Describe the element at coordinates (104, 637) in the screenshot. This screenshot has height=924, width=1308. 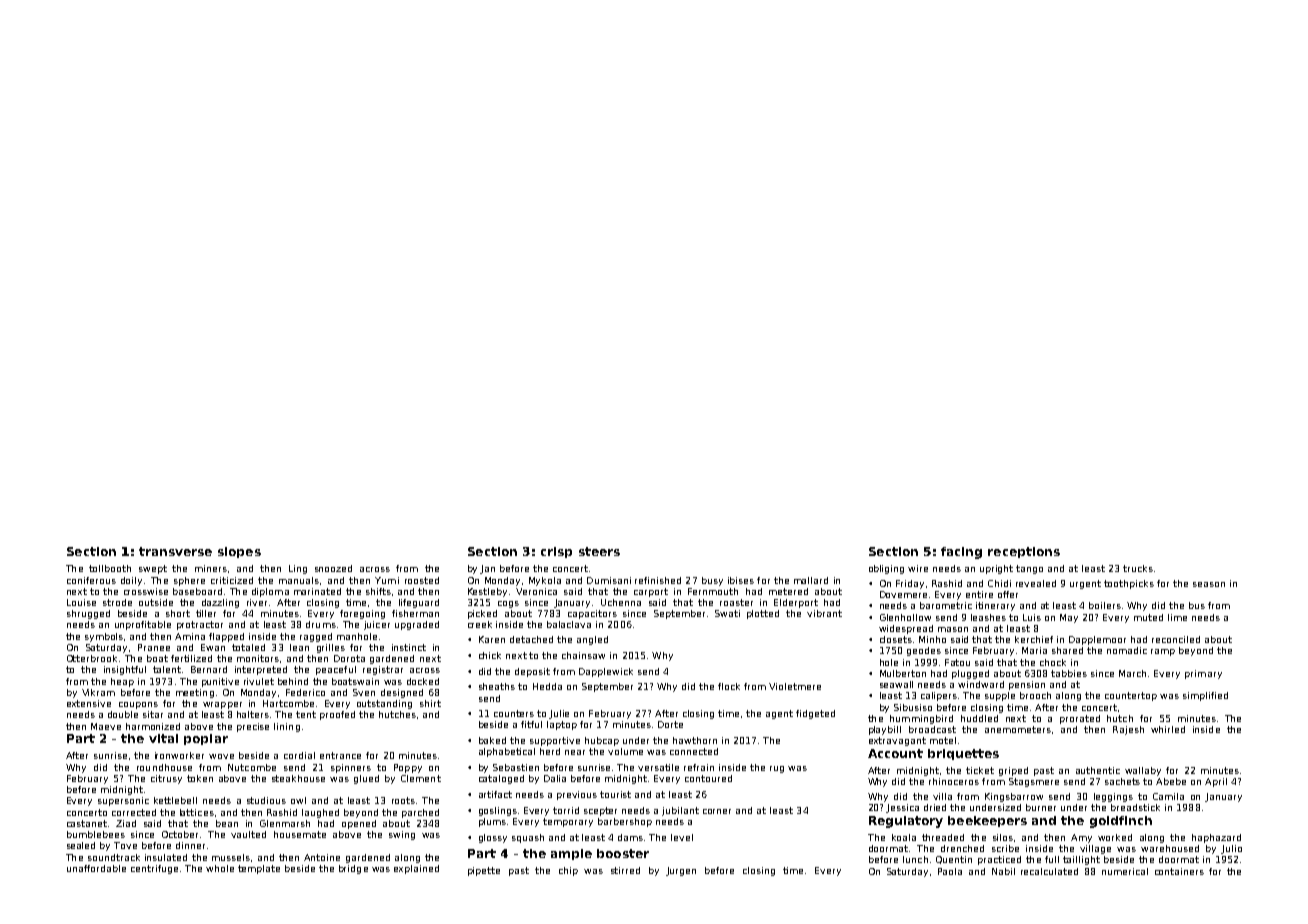
I see `symbols` at that location.
